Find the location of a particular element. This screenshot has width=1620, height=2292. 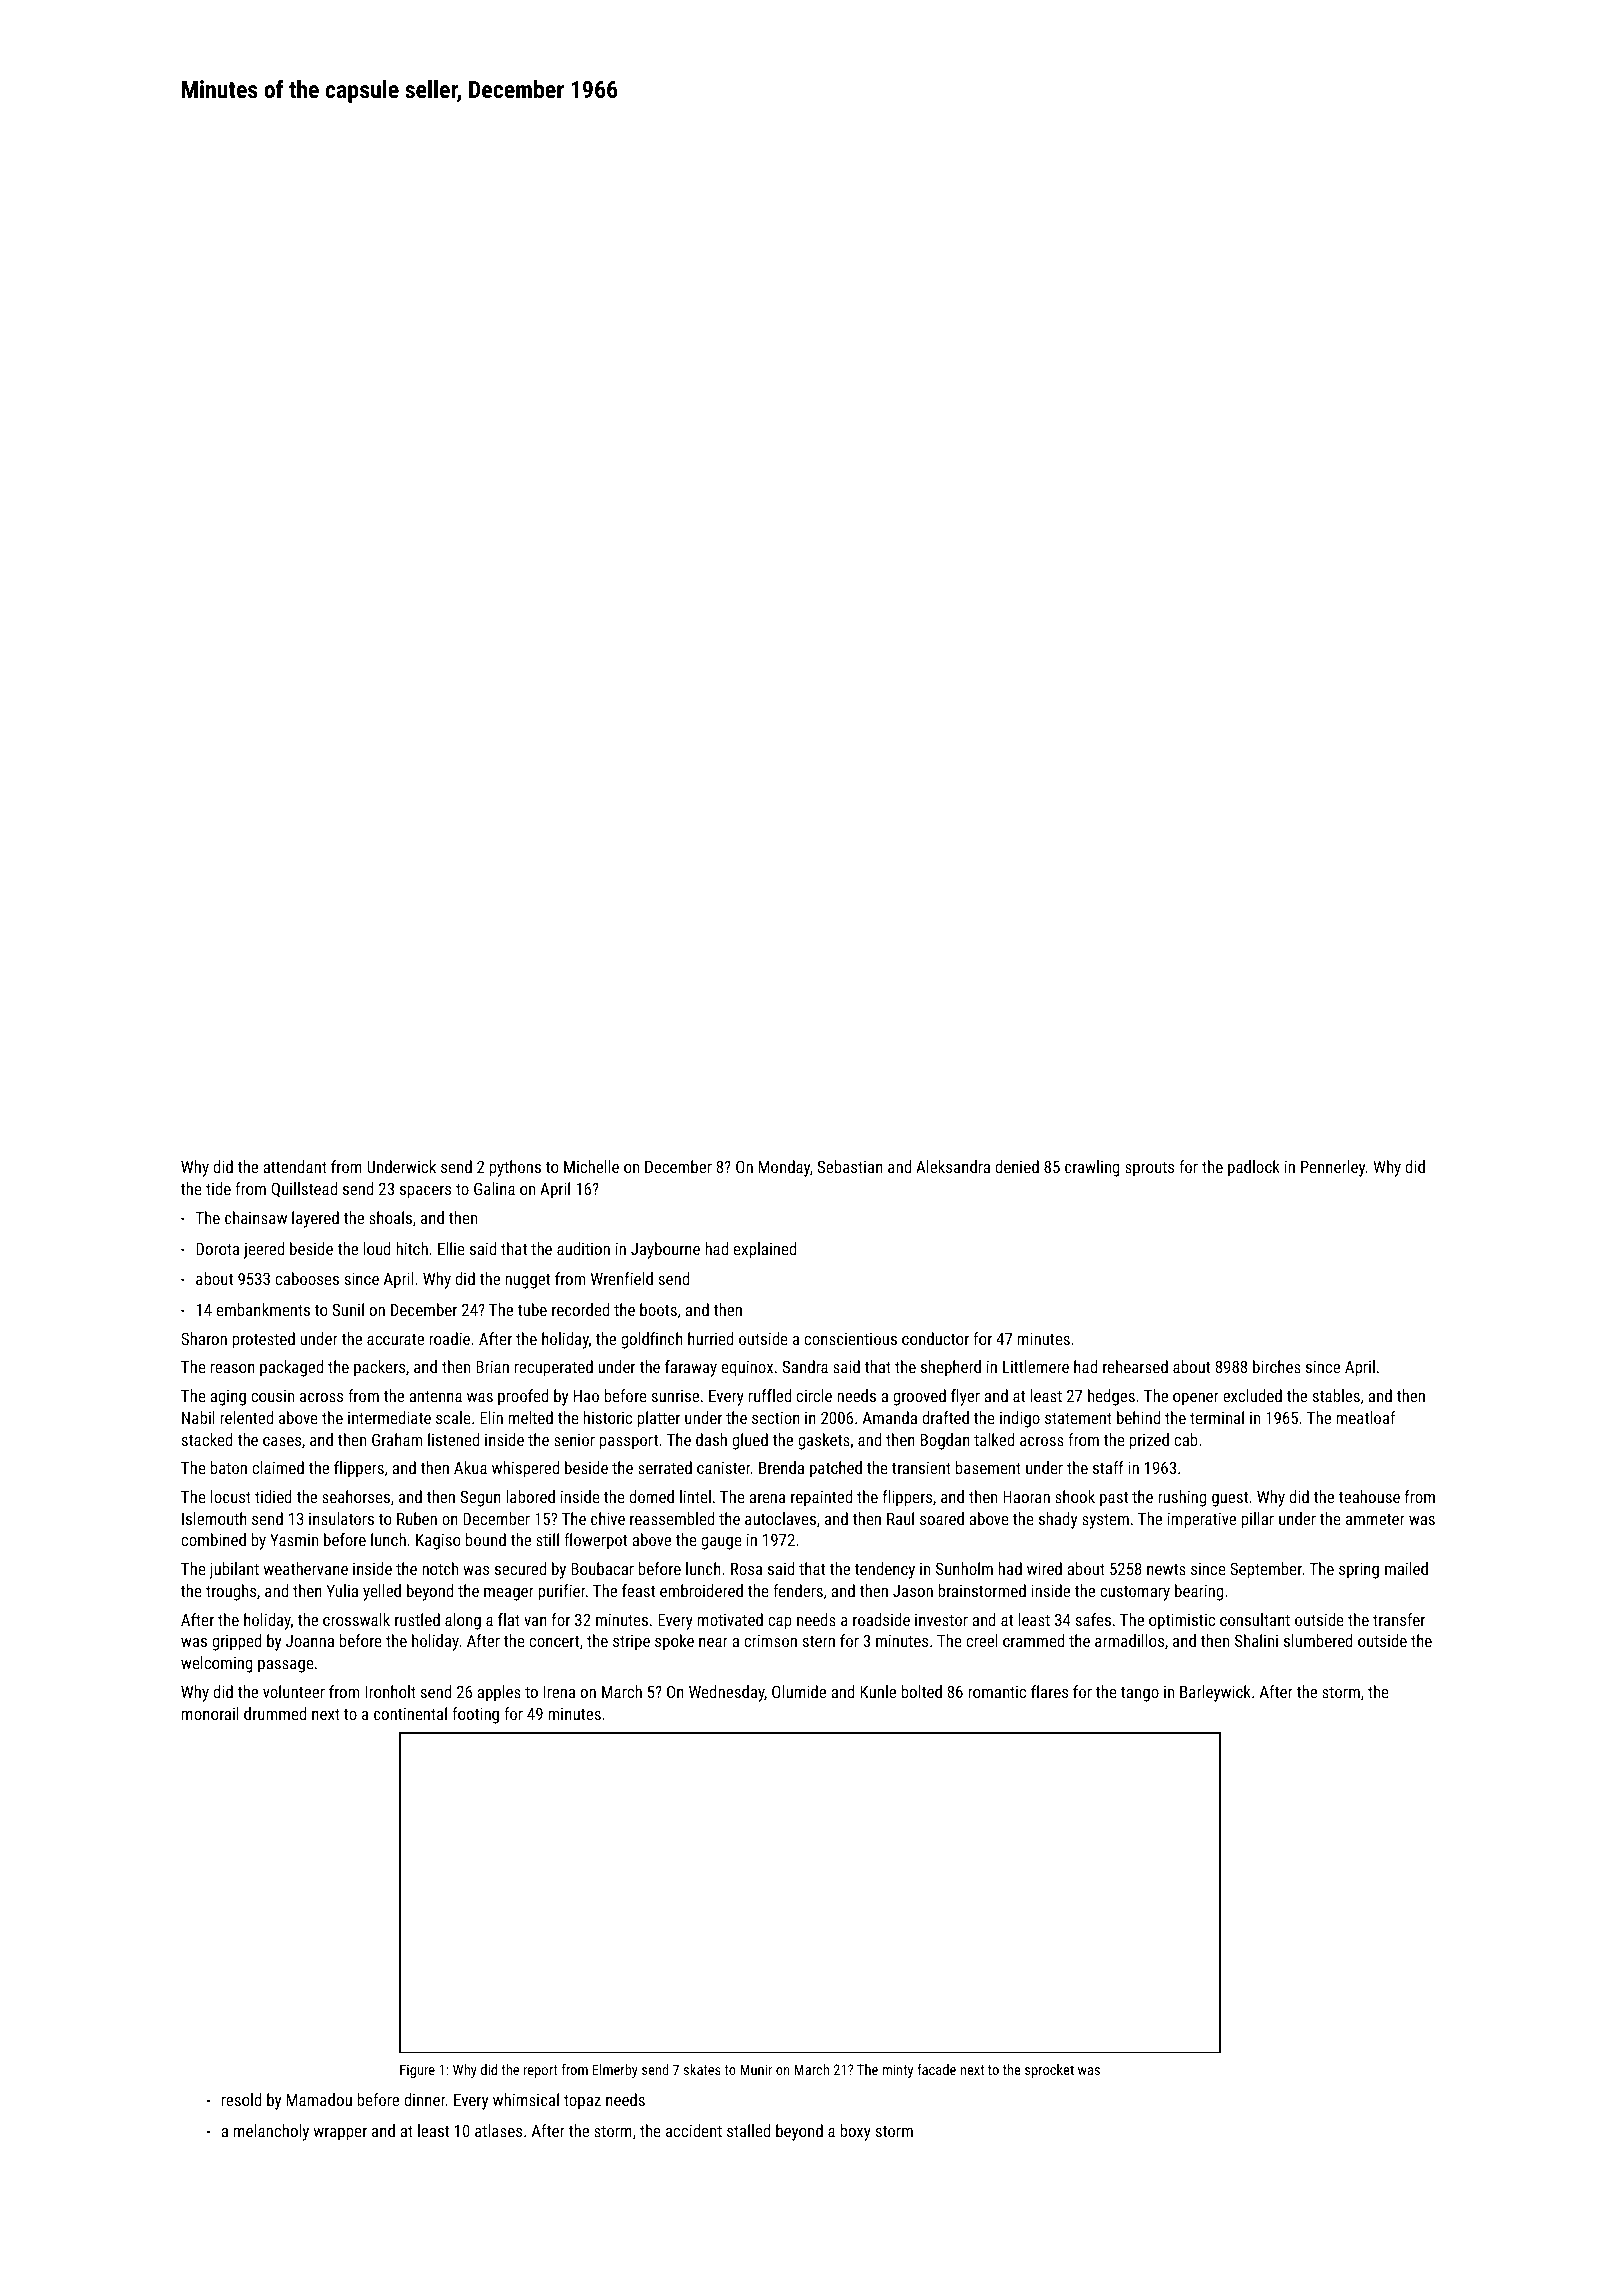

sprocket is located at coordinates (1049, 2071).
